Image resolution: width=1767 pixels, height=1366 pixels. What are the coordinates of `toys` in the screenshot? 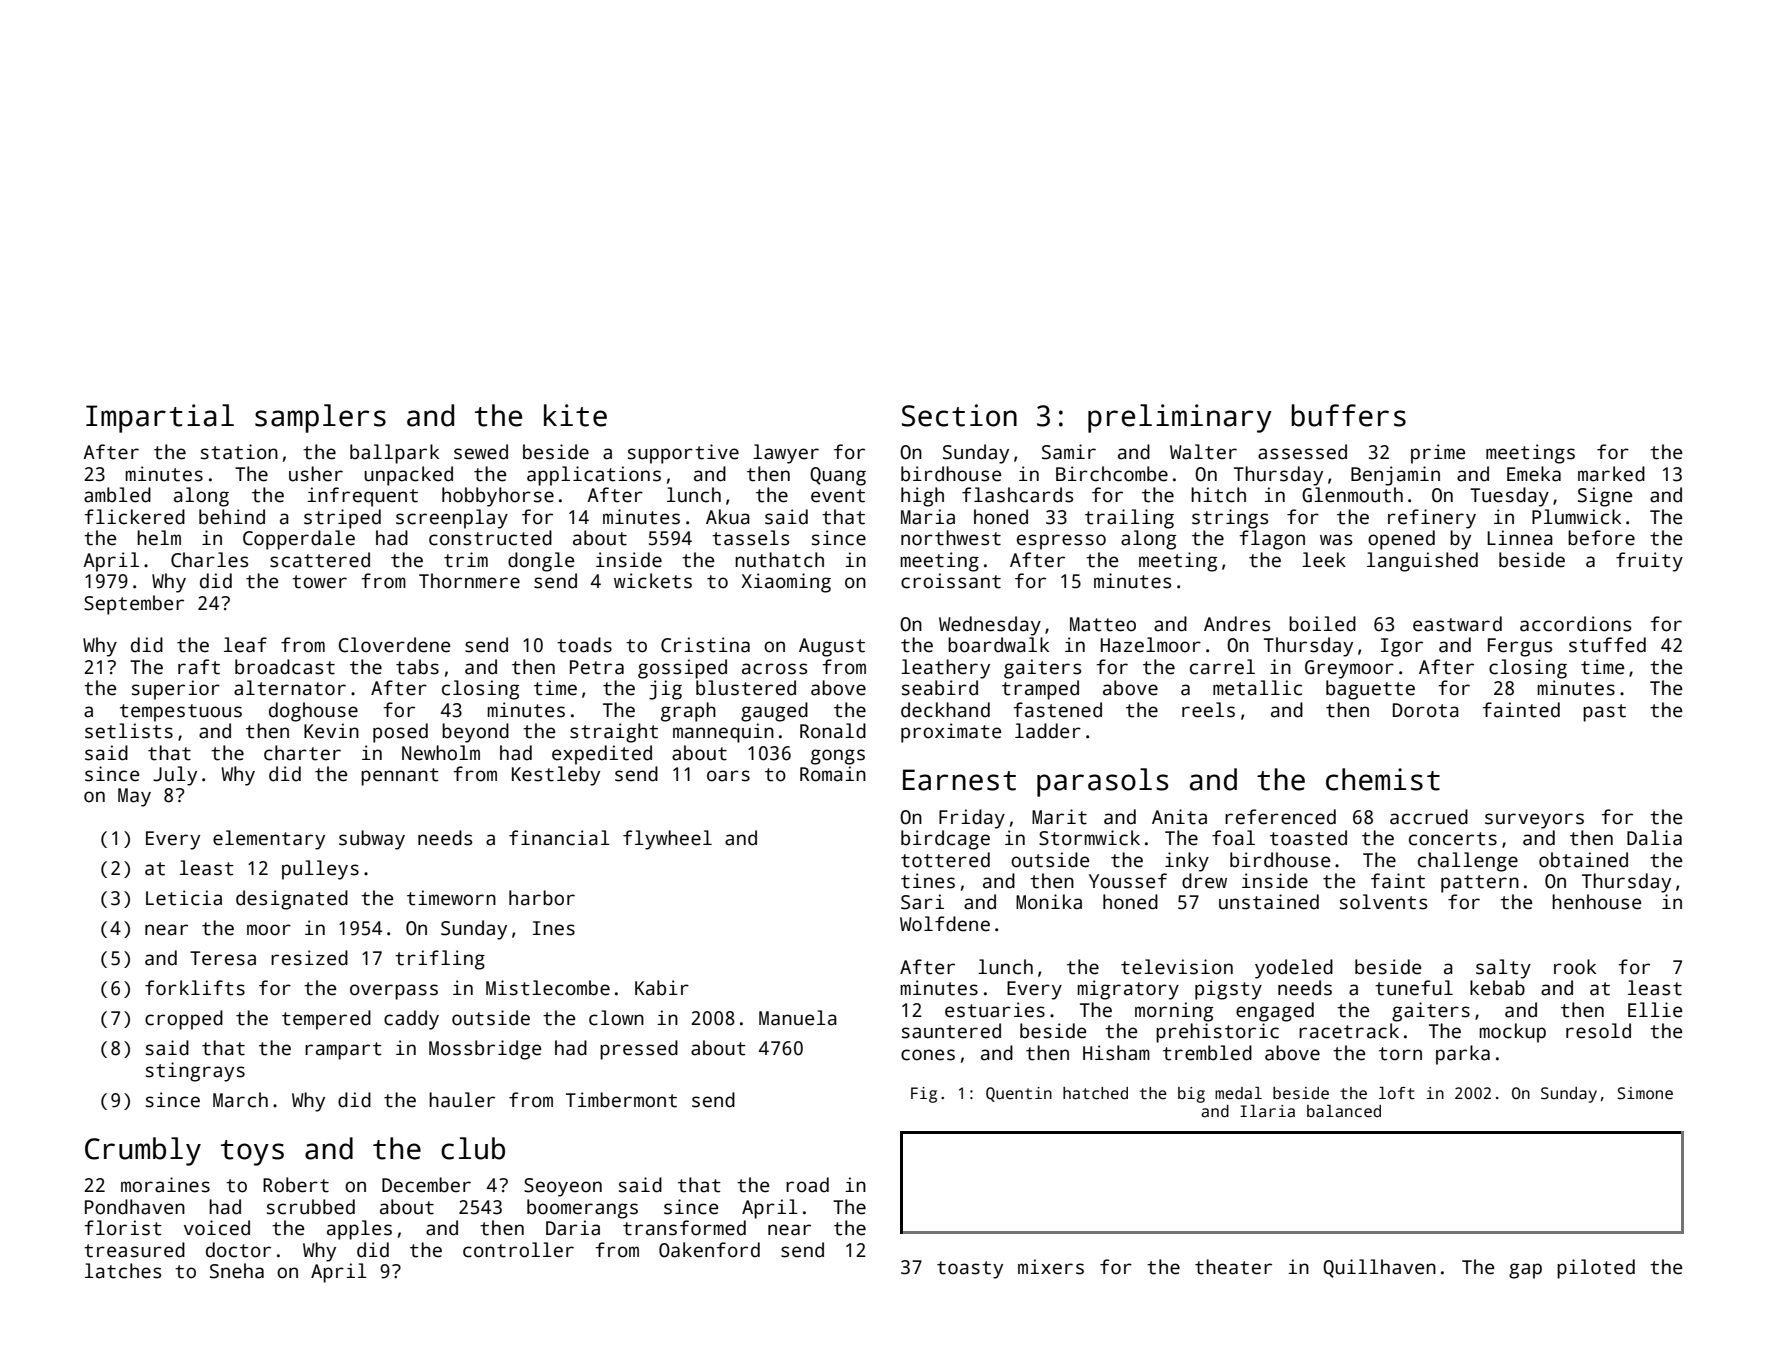 It's located at (252, 1153).
